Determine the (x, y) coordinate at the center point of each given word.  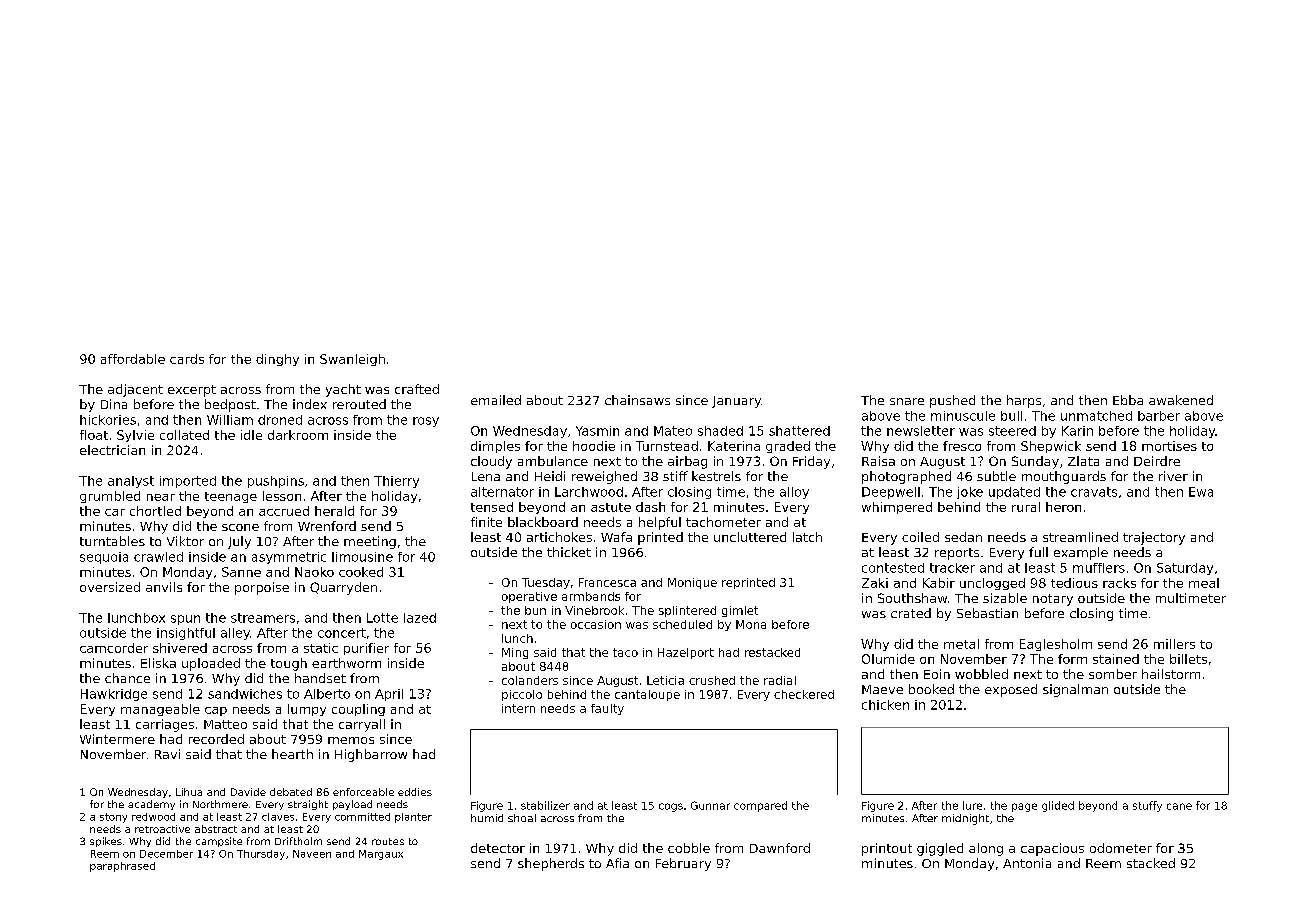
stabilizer (545, 805)
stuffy (1147, 806)
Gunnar (710, 805)
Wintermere (117, 739)
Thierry (396, 482)
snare (907, 401)
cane (1179, 806)
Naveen (312, 854)
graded (788, 447)
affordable (133, 359)
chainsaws (637, 400)
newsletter (921, 431)
